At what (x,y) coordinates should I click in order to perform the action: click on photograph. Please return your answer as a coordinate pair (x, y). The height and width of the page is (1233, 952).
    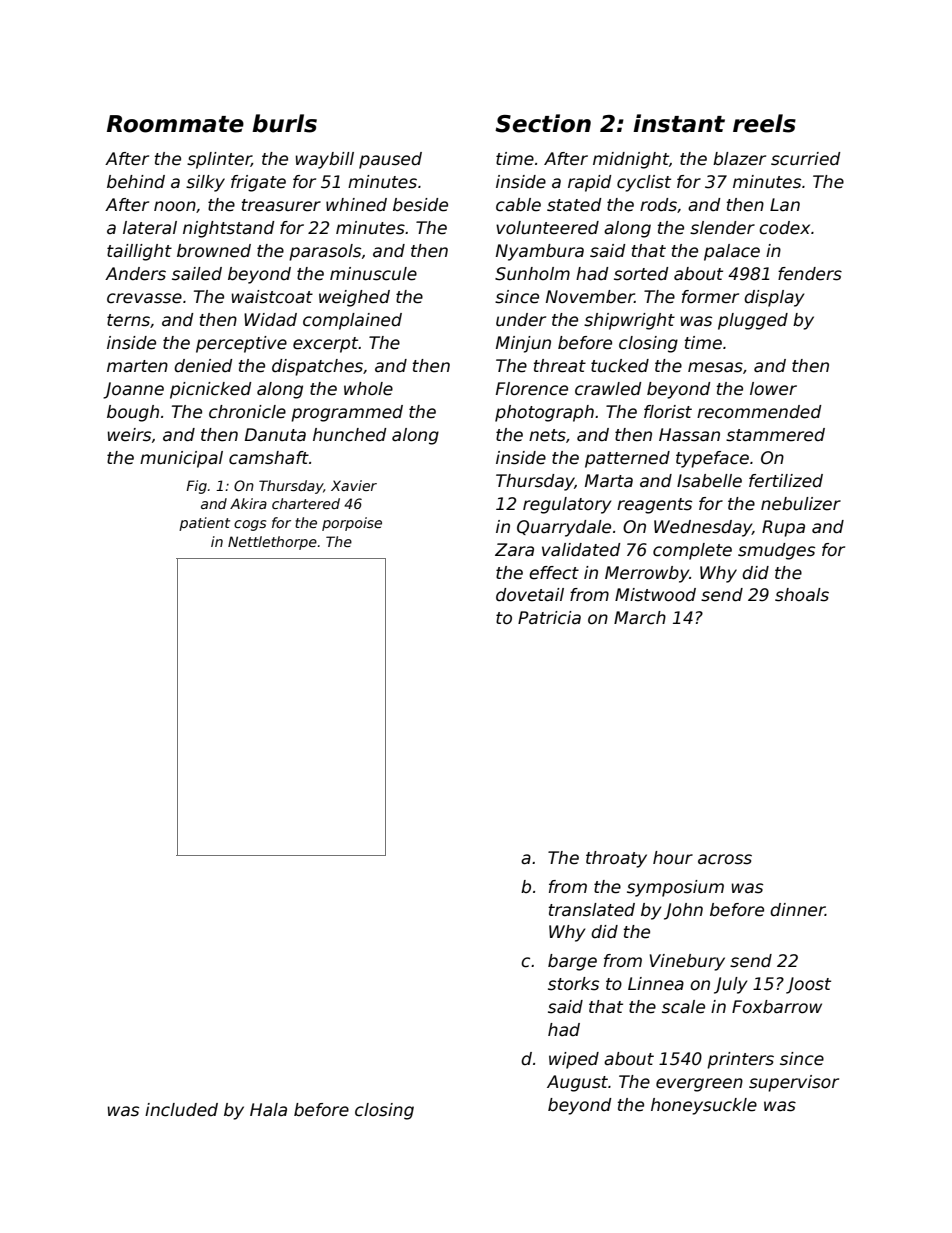
    Looking at the image, I should click on (544, 413).
